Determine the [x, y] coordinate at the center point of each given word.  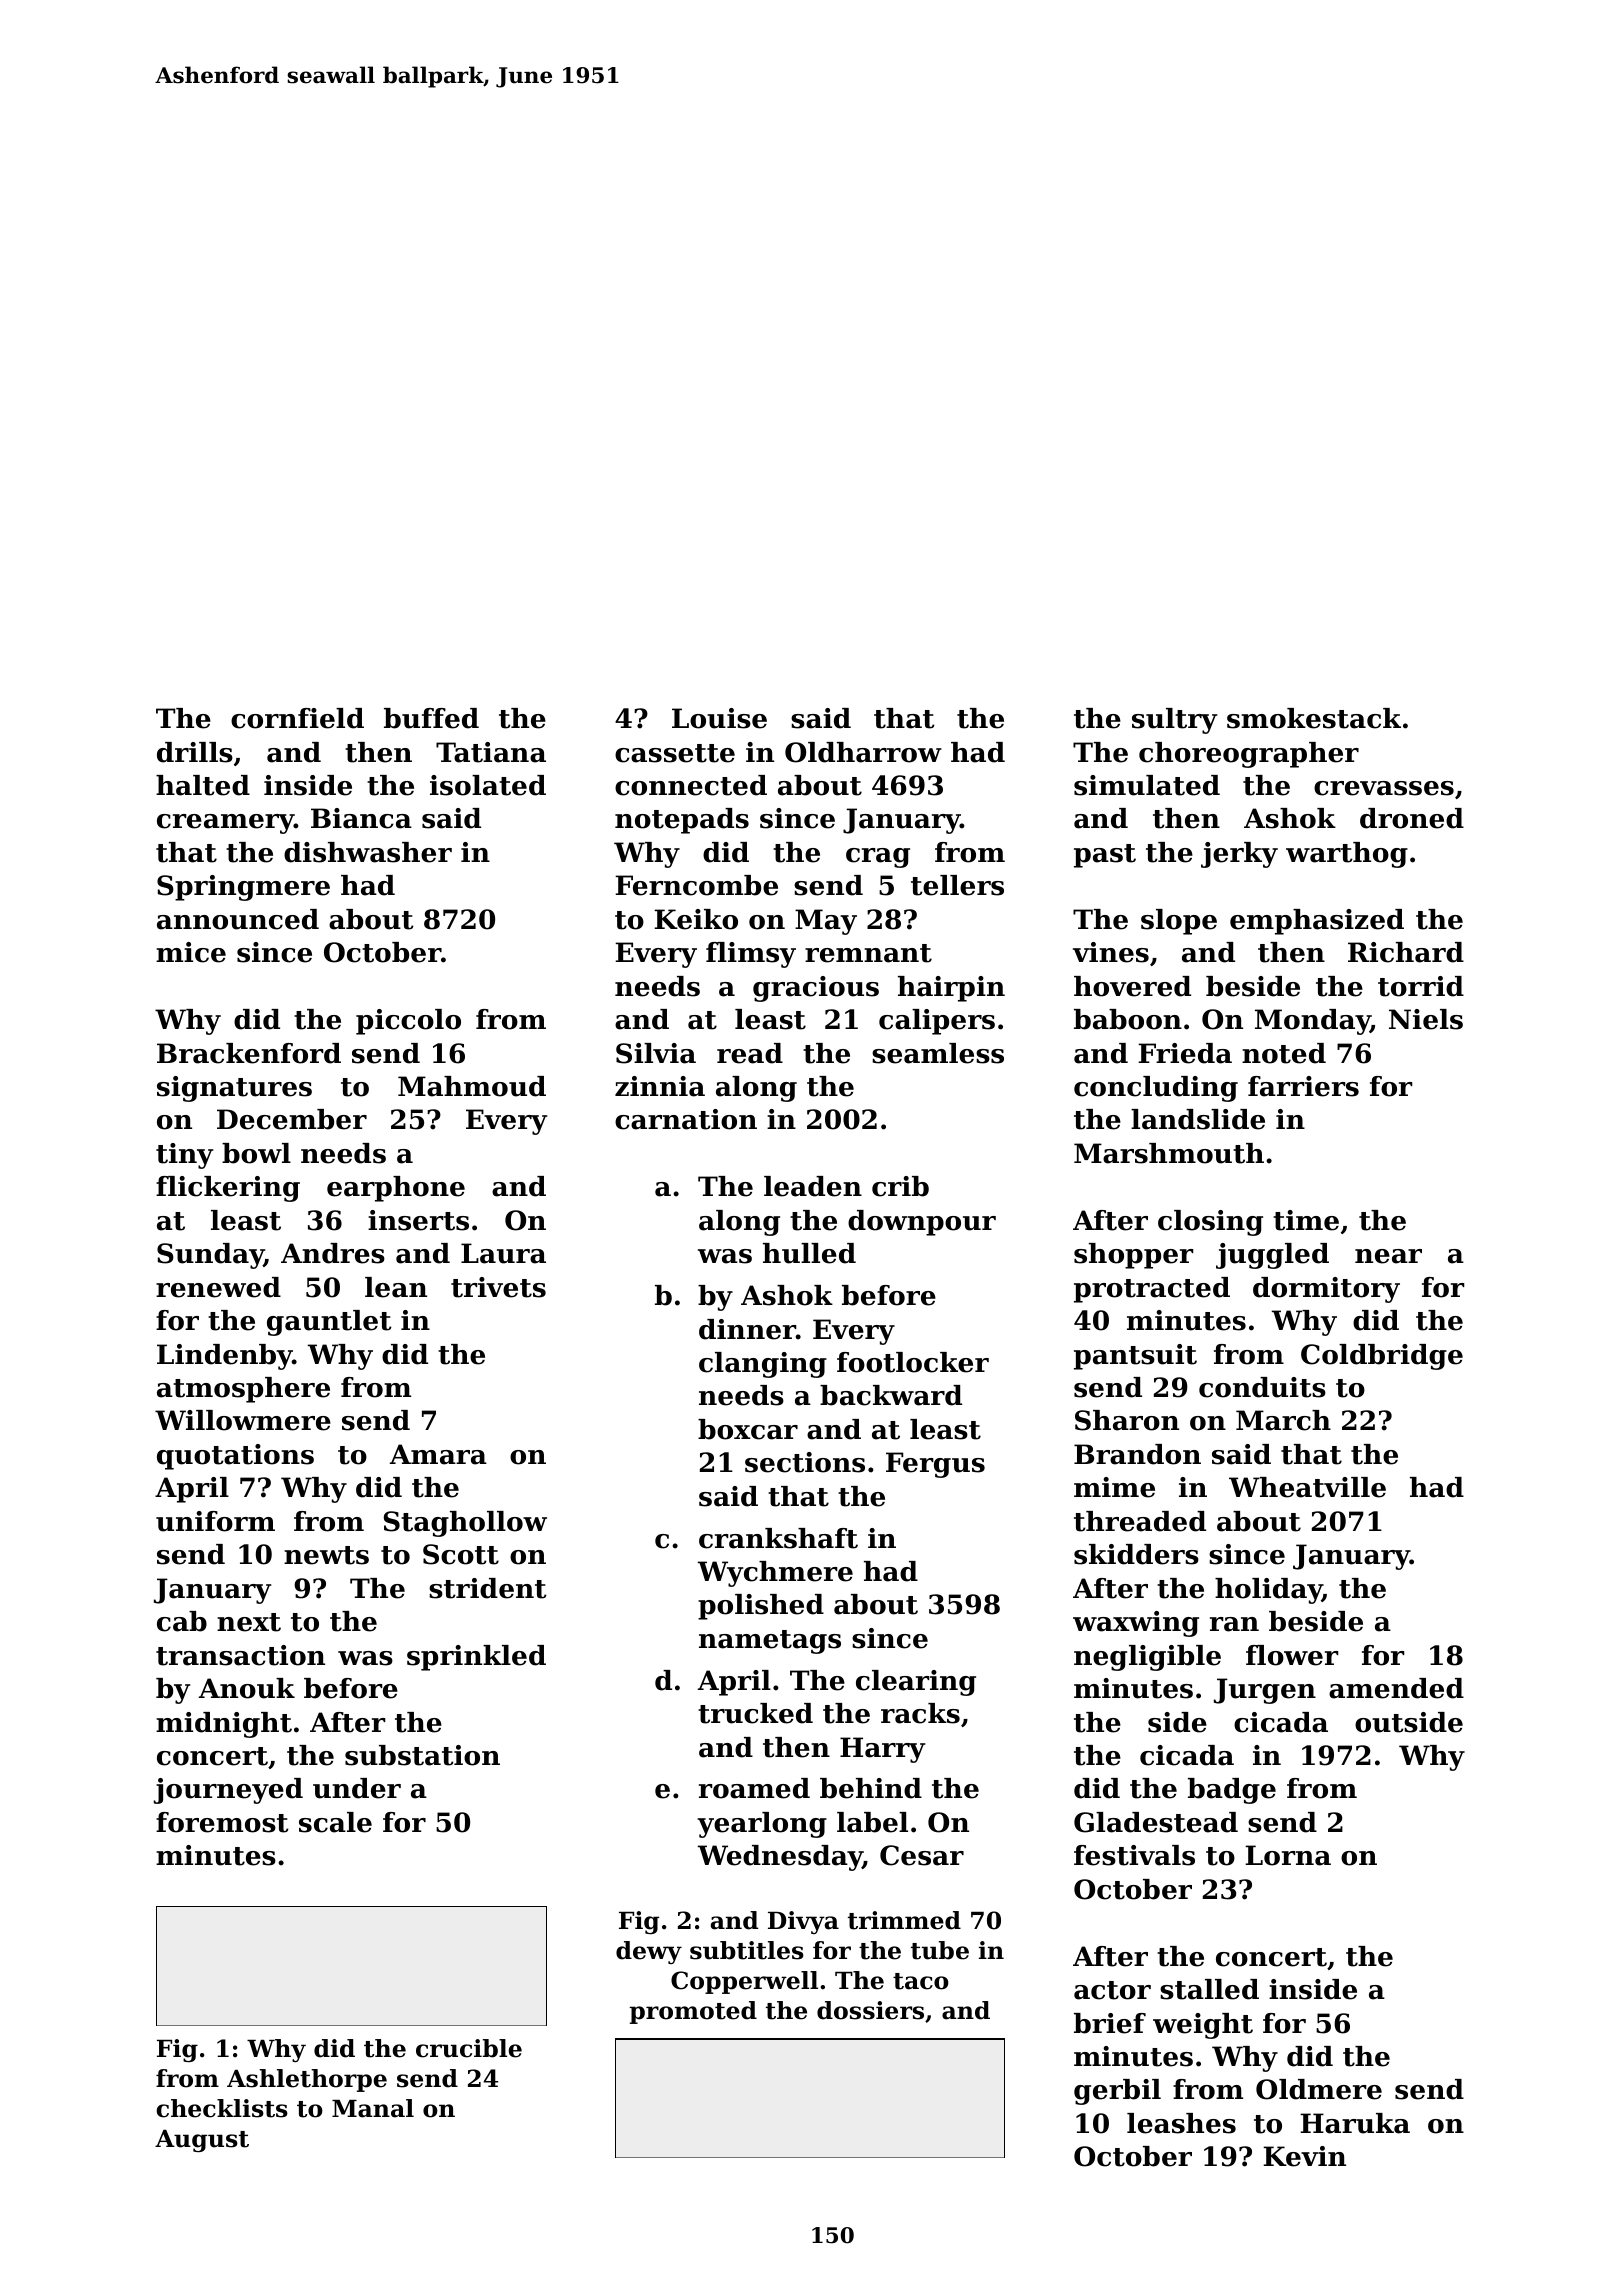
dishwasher [368, 852]
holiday [1268, 1591]
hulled [809, 1253]
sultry [1174, 721]
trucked [755, 1713]
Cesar [922, 1855]
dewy [649, 1952]
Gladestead [1156, 1822]
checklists [222, 2108]
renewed [218, 1287]
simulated [1147, 785]
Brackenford [249, 1053]
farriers [1303, 1086]
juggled [1272, 1256]
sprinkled [476, 1658]
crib [900, 1186]
